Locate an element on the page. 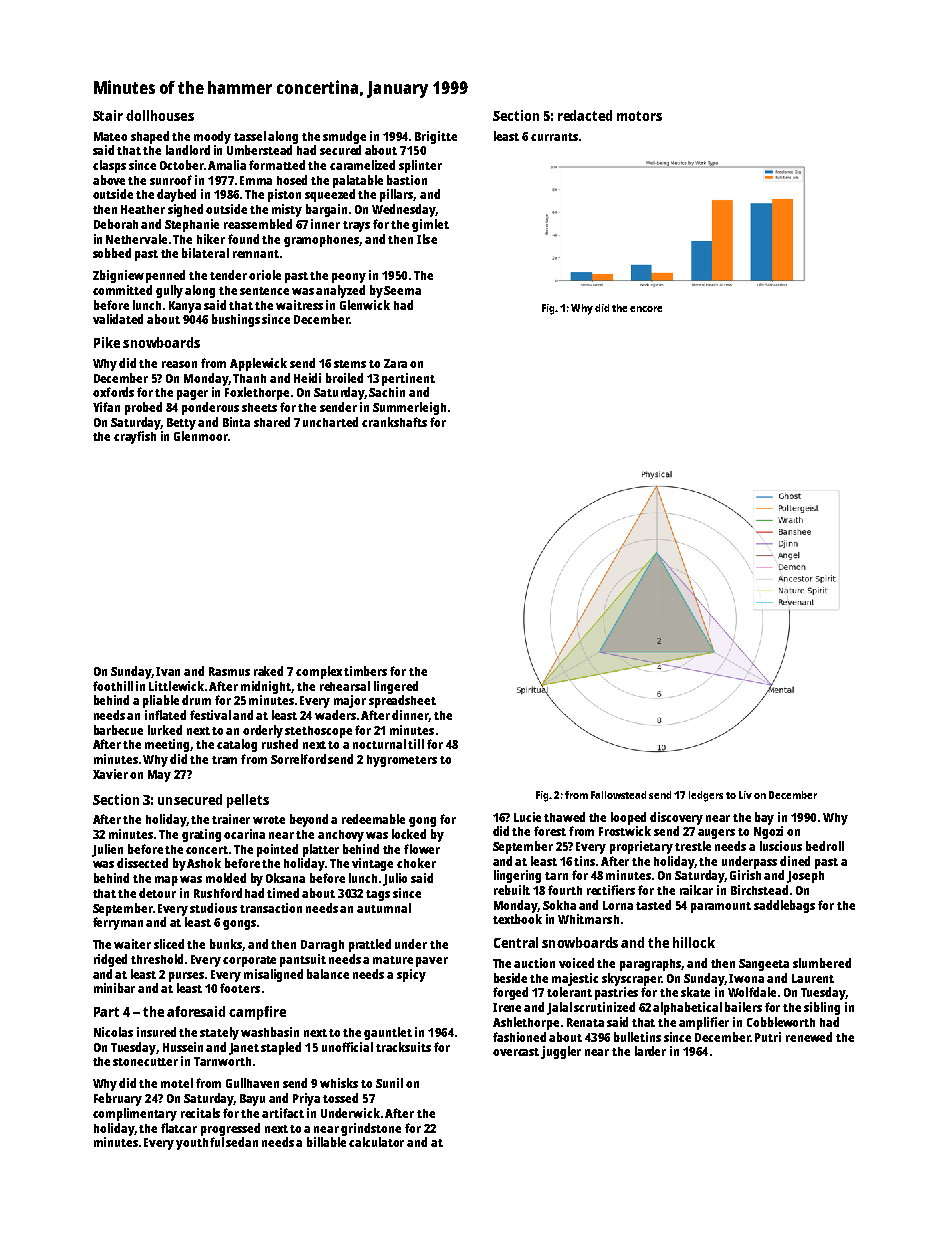  crankshafts is located at coordinates (394, 422).
